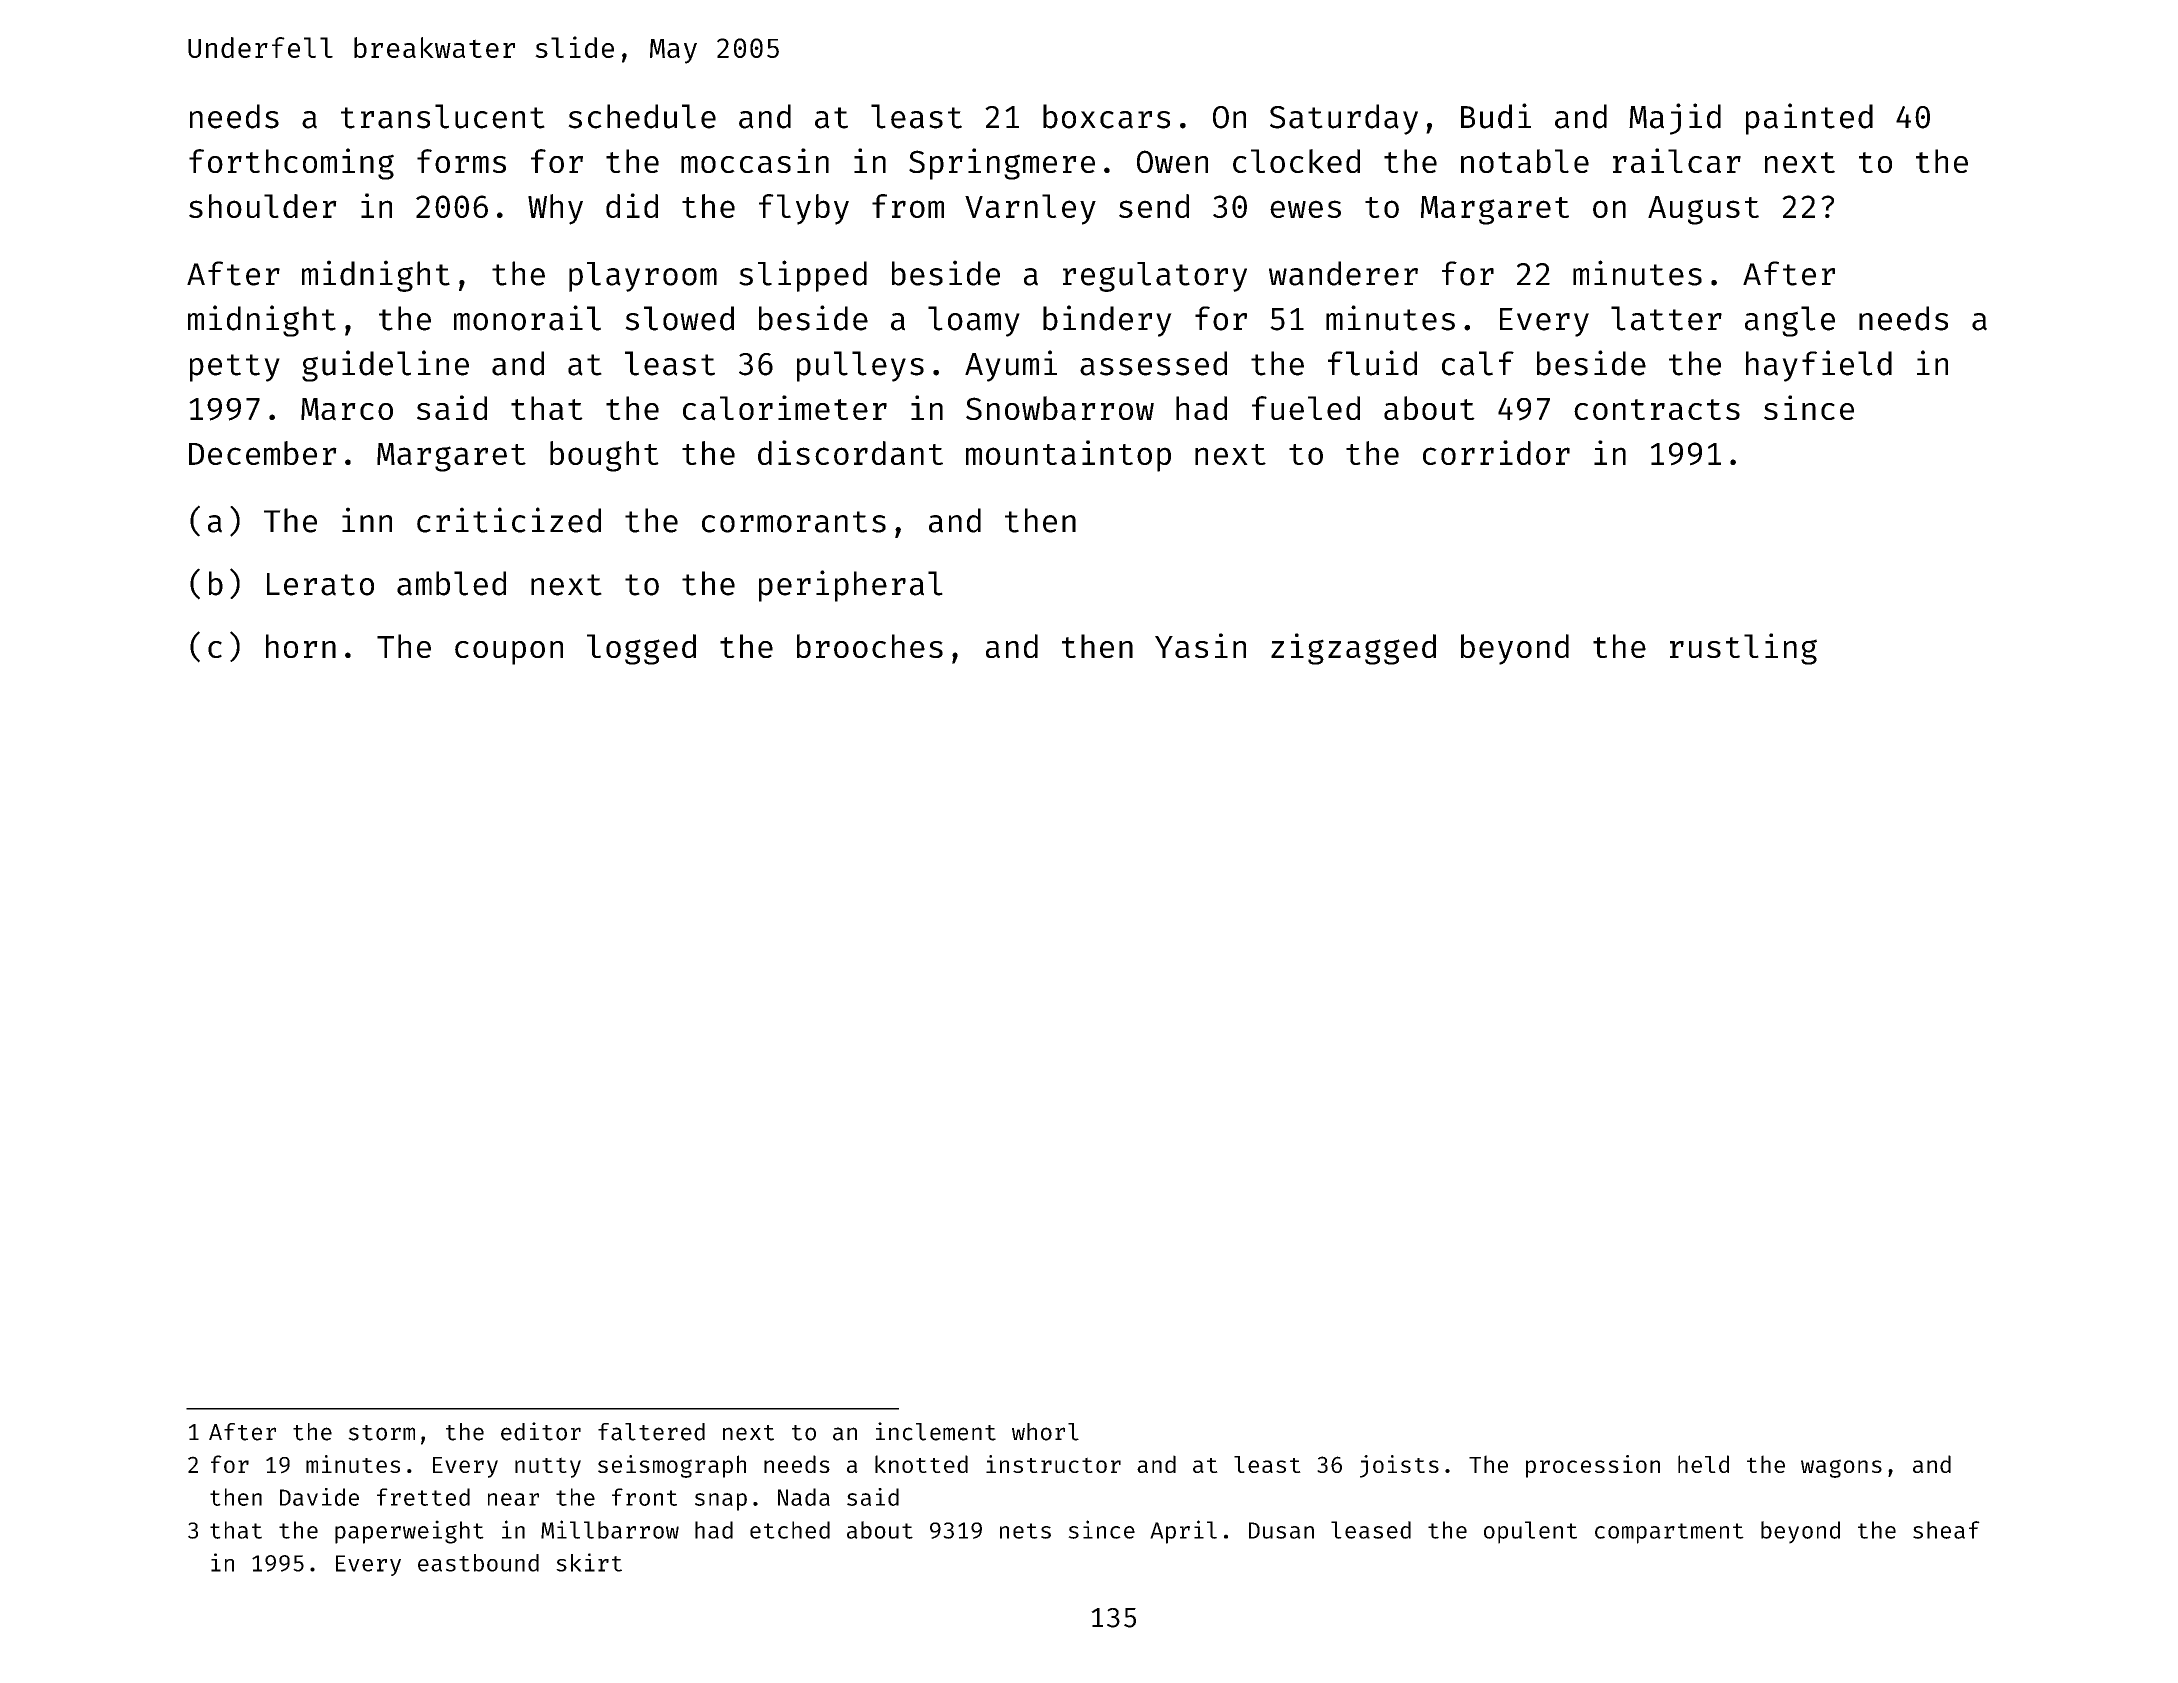 This screenshot has height=1683, width=2178. Describe the element at coordinates (509, 520) in the screenshot. I see `criticized` at that location.
